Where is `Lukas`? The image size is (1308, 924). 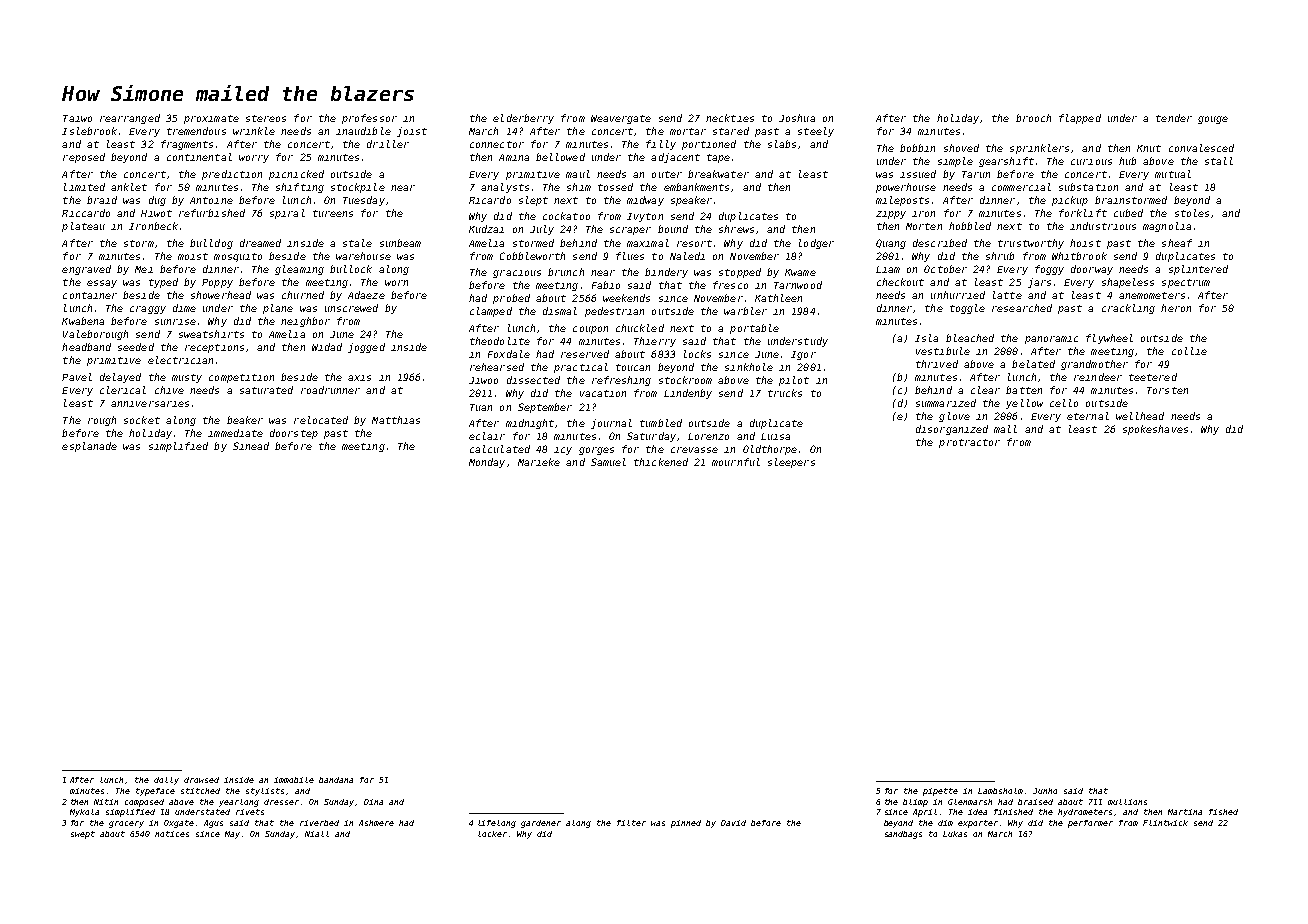 Lukas is located at coordinates (955, 834).
